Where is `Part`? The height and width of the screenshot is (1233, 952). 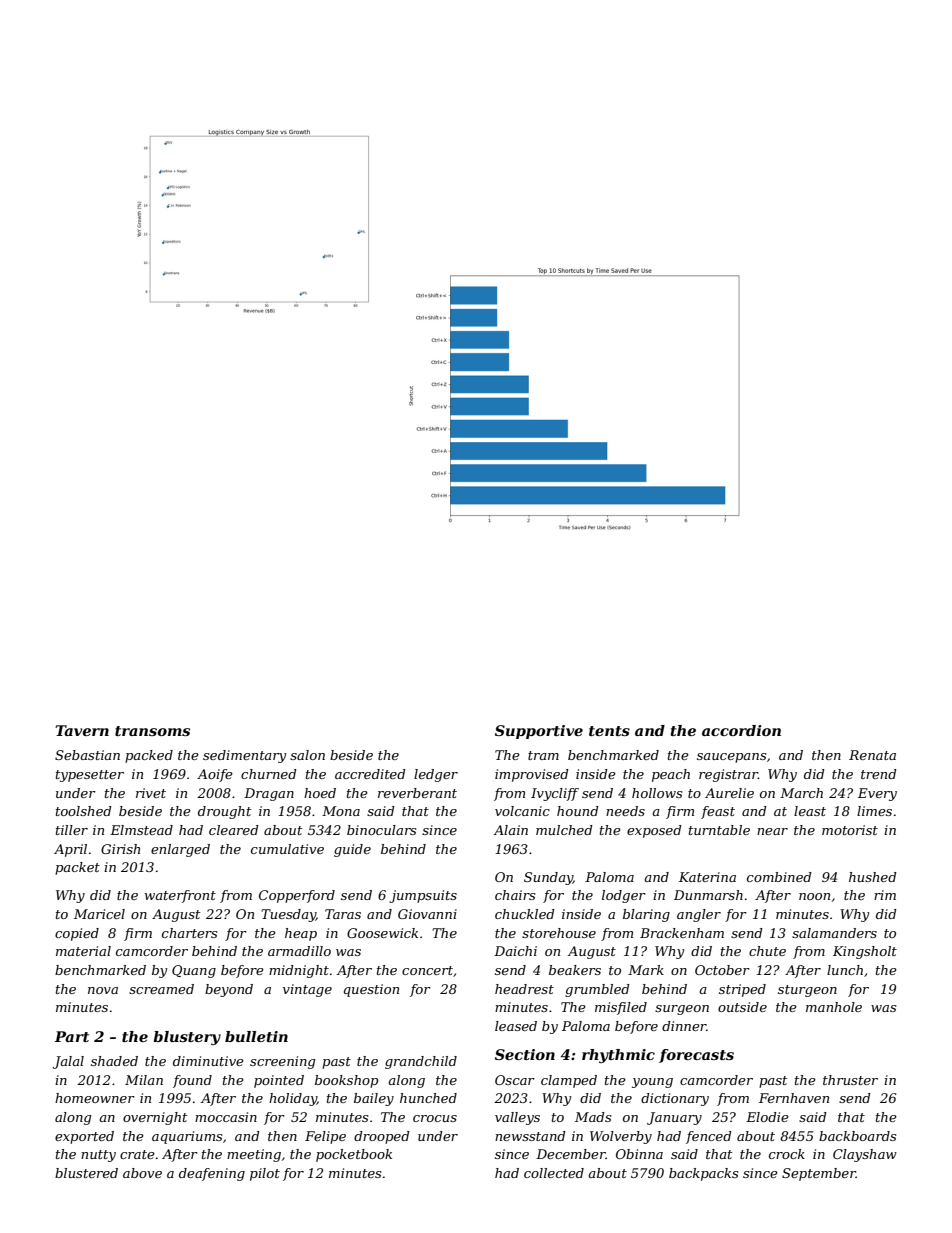 Part is located at coordinates (71, 1036).
